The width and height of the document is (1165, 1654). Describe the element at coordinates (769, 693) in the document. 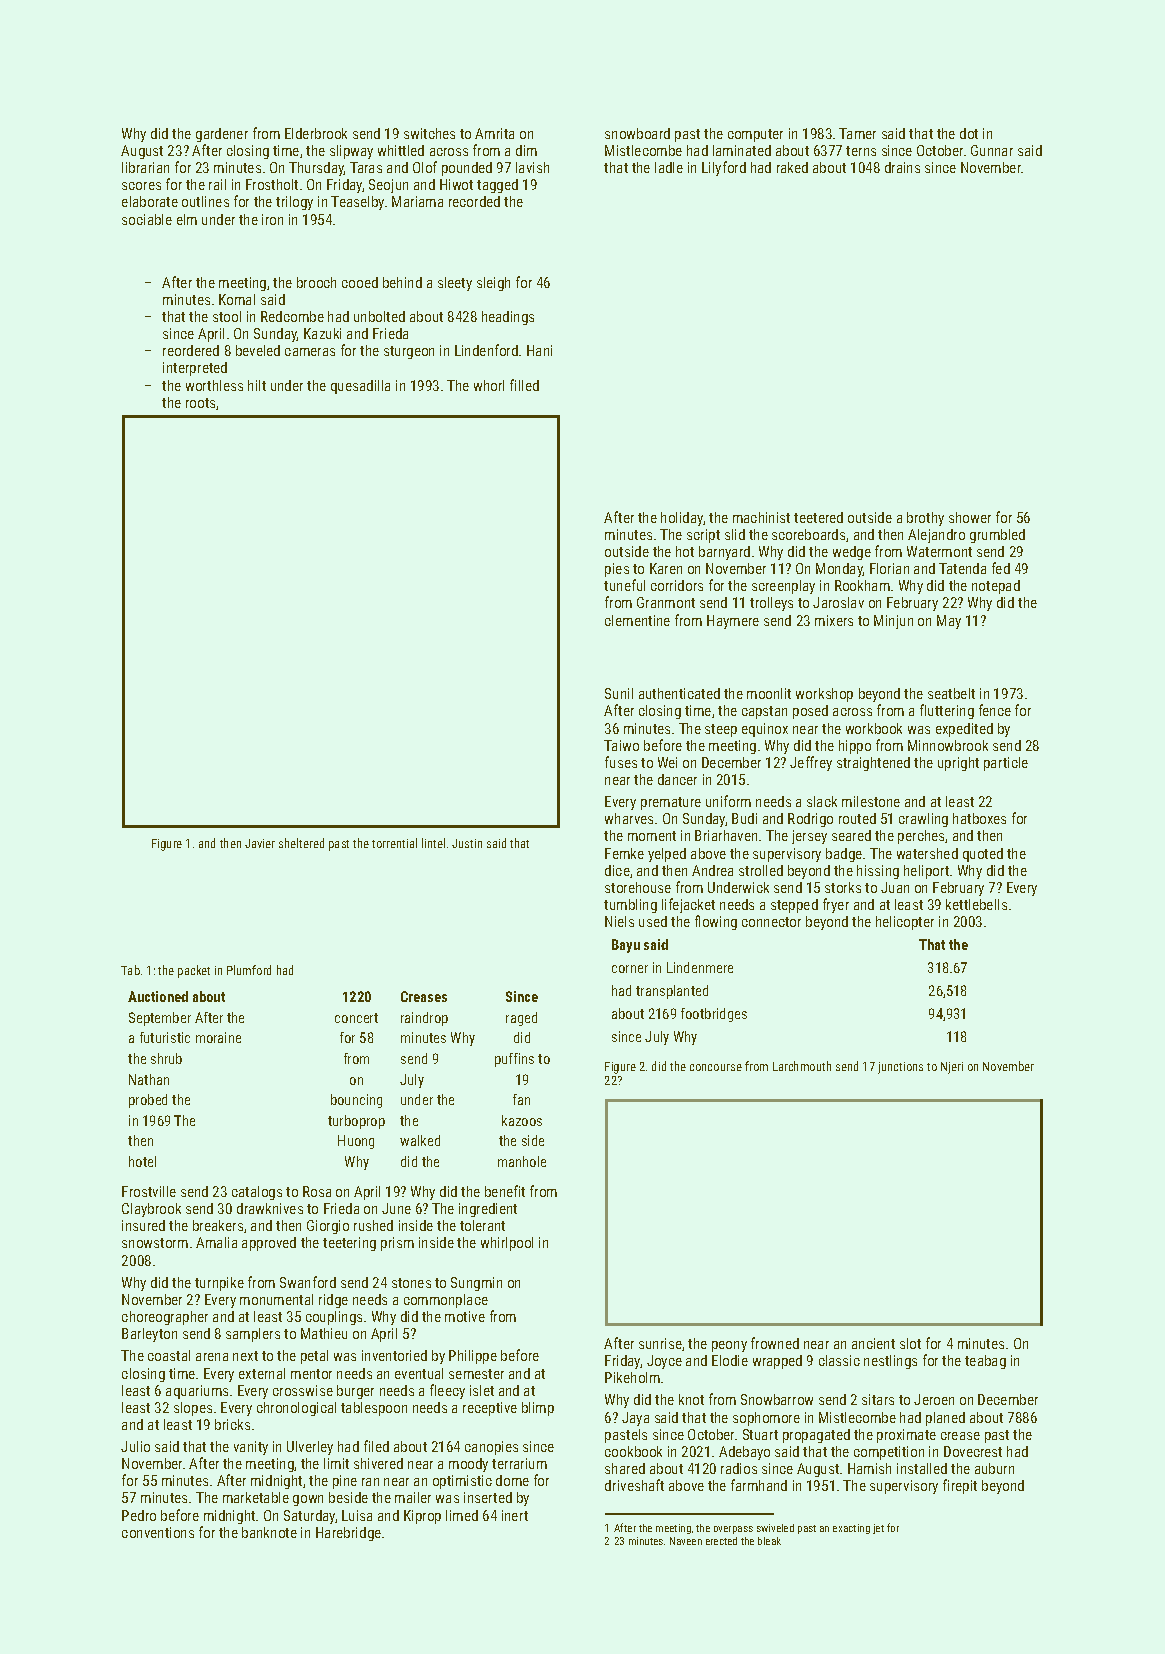

I see `moonlit` at that location.
